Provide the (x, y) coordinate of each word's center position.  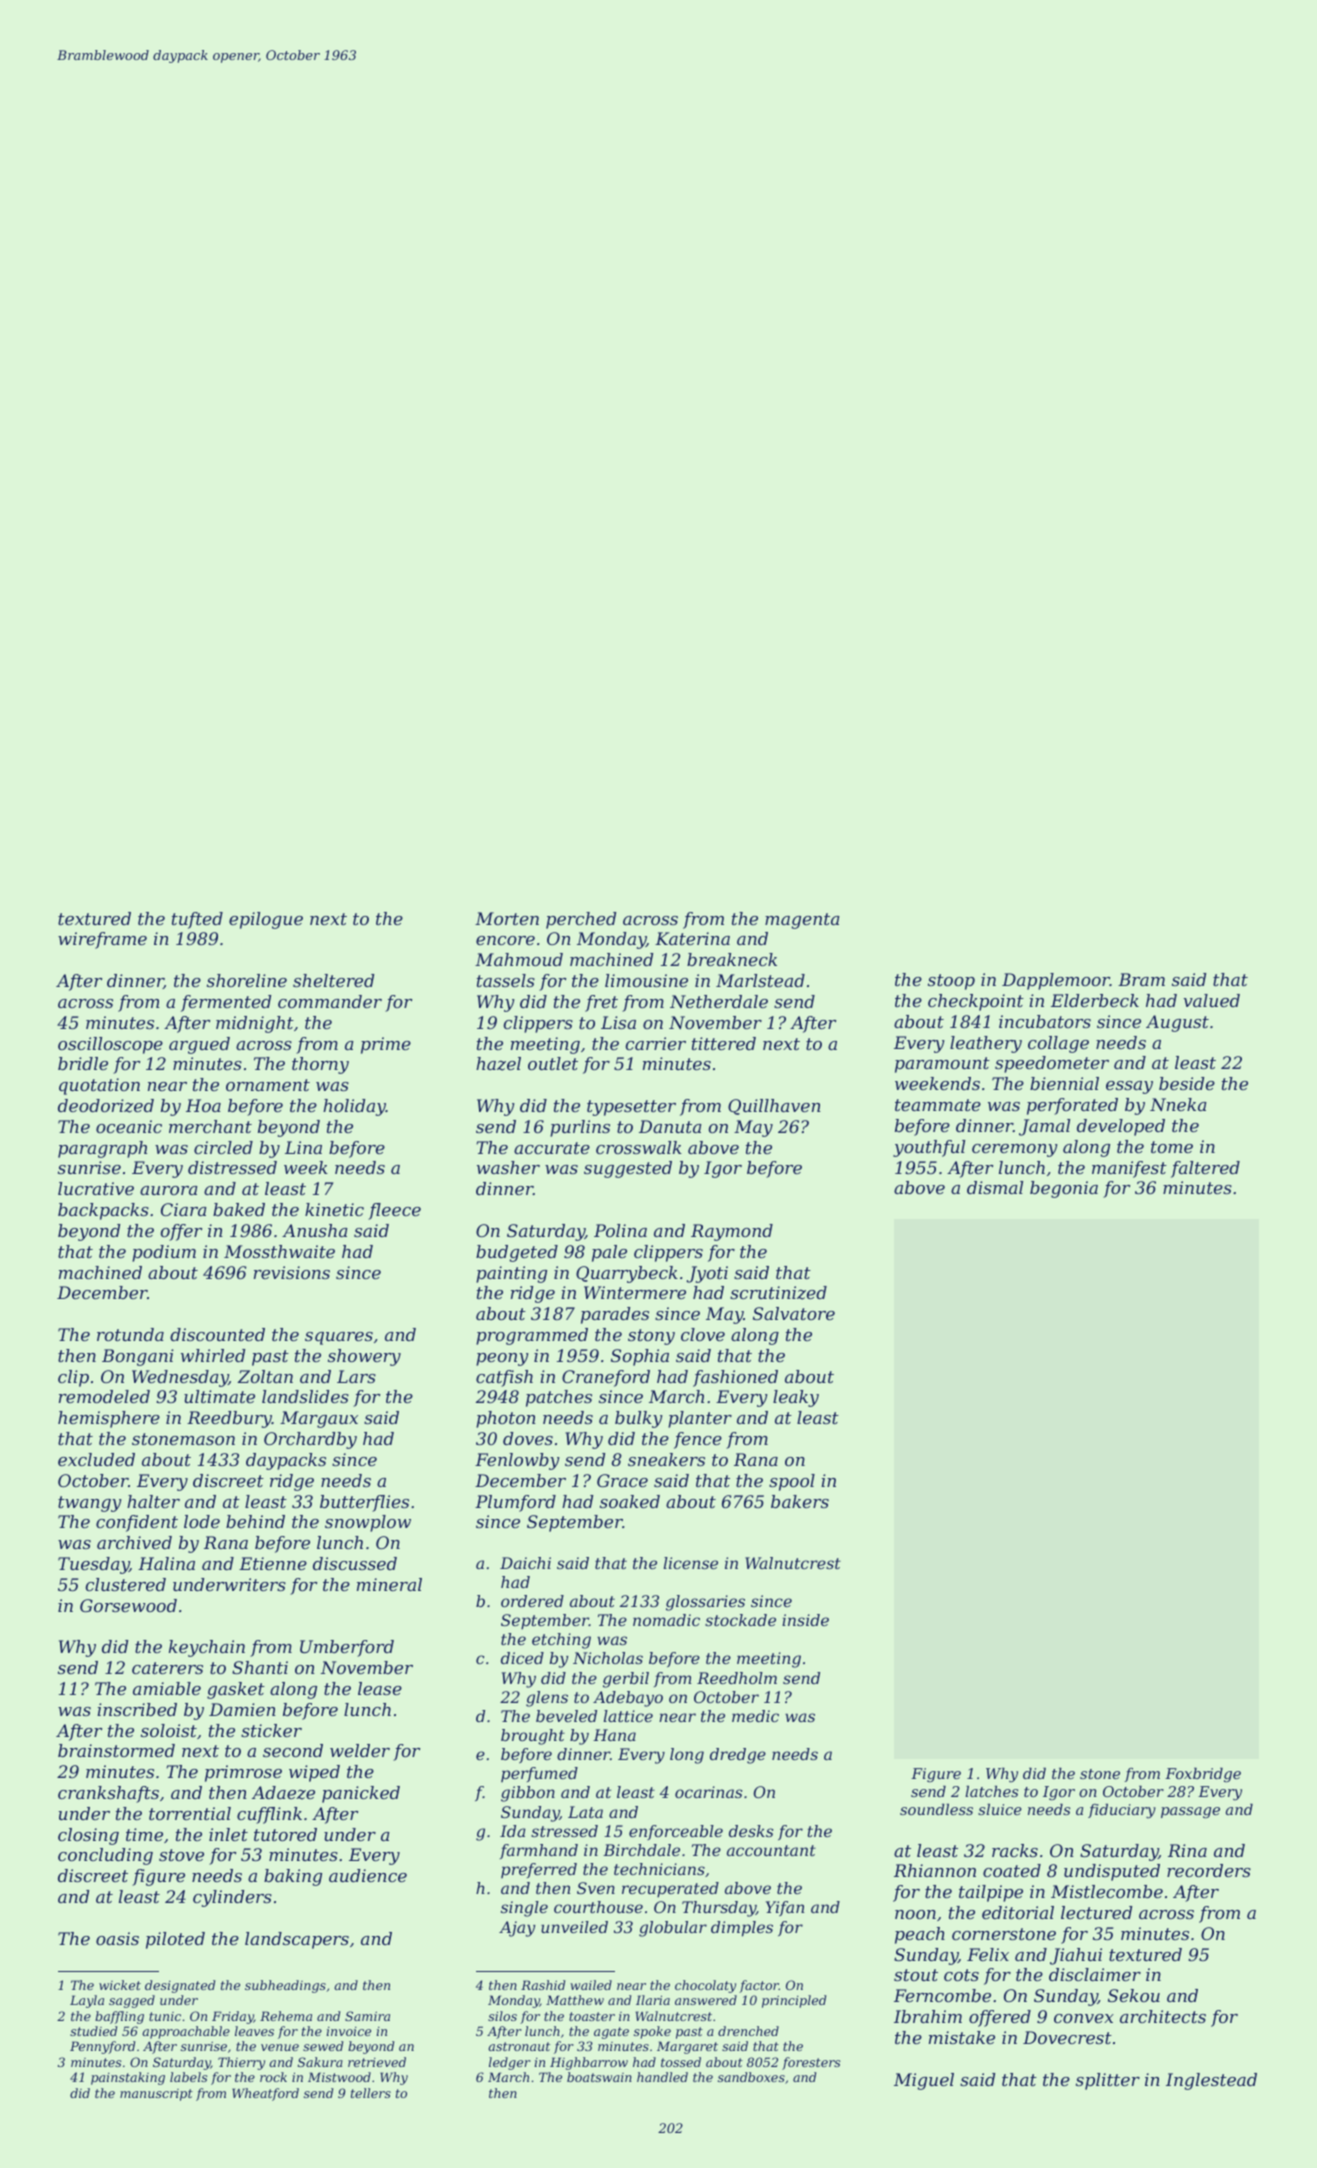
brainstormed (116, 1750)
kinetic (334, 1209)
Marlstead (760, 980)
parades (615, 1315)
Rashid (543, 1985)
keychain (207, 1648)
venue (280, 2047)
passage (1190, 1813)
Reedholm (737, 1678)
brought (533, 1737)
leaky (796, 1398)
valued (1212, 1000)
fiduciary (1122, 1811)
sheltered (333, 980)
